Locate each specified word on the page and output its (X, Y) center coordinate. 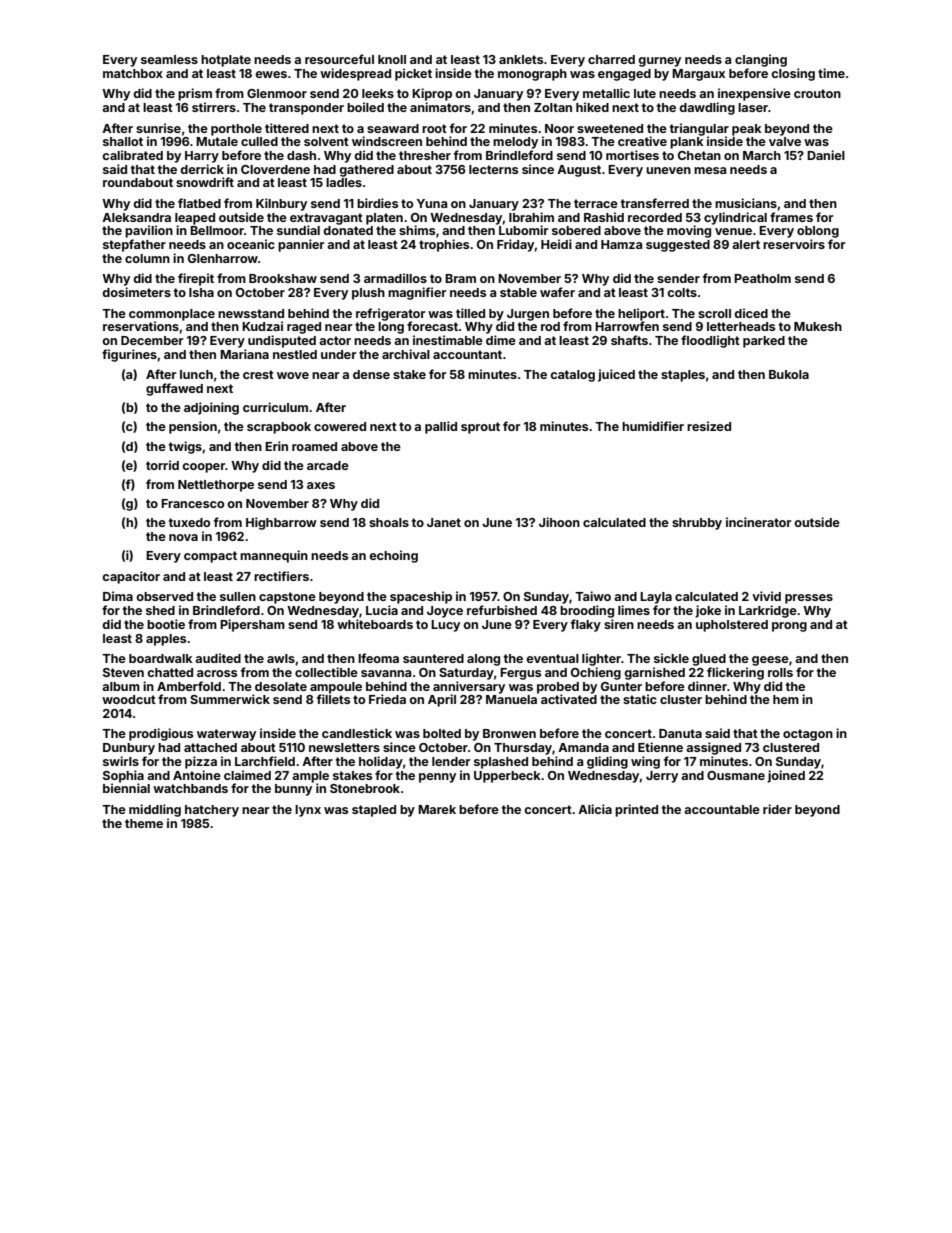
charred (611, 59)
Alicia (595, 809)
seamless (169, 59)
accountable (722, 809)
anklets (521, 59)
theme (144, 823)
